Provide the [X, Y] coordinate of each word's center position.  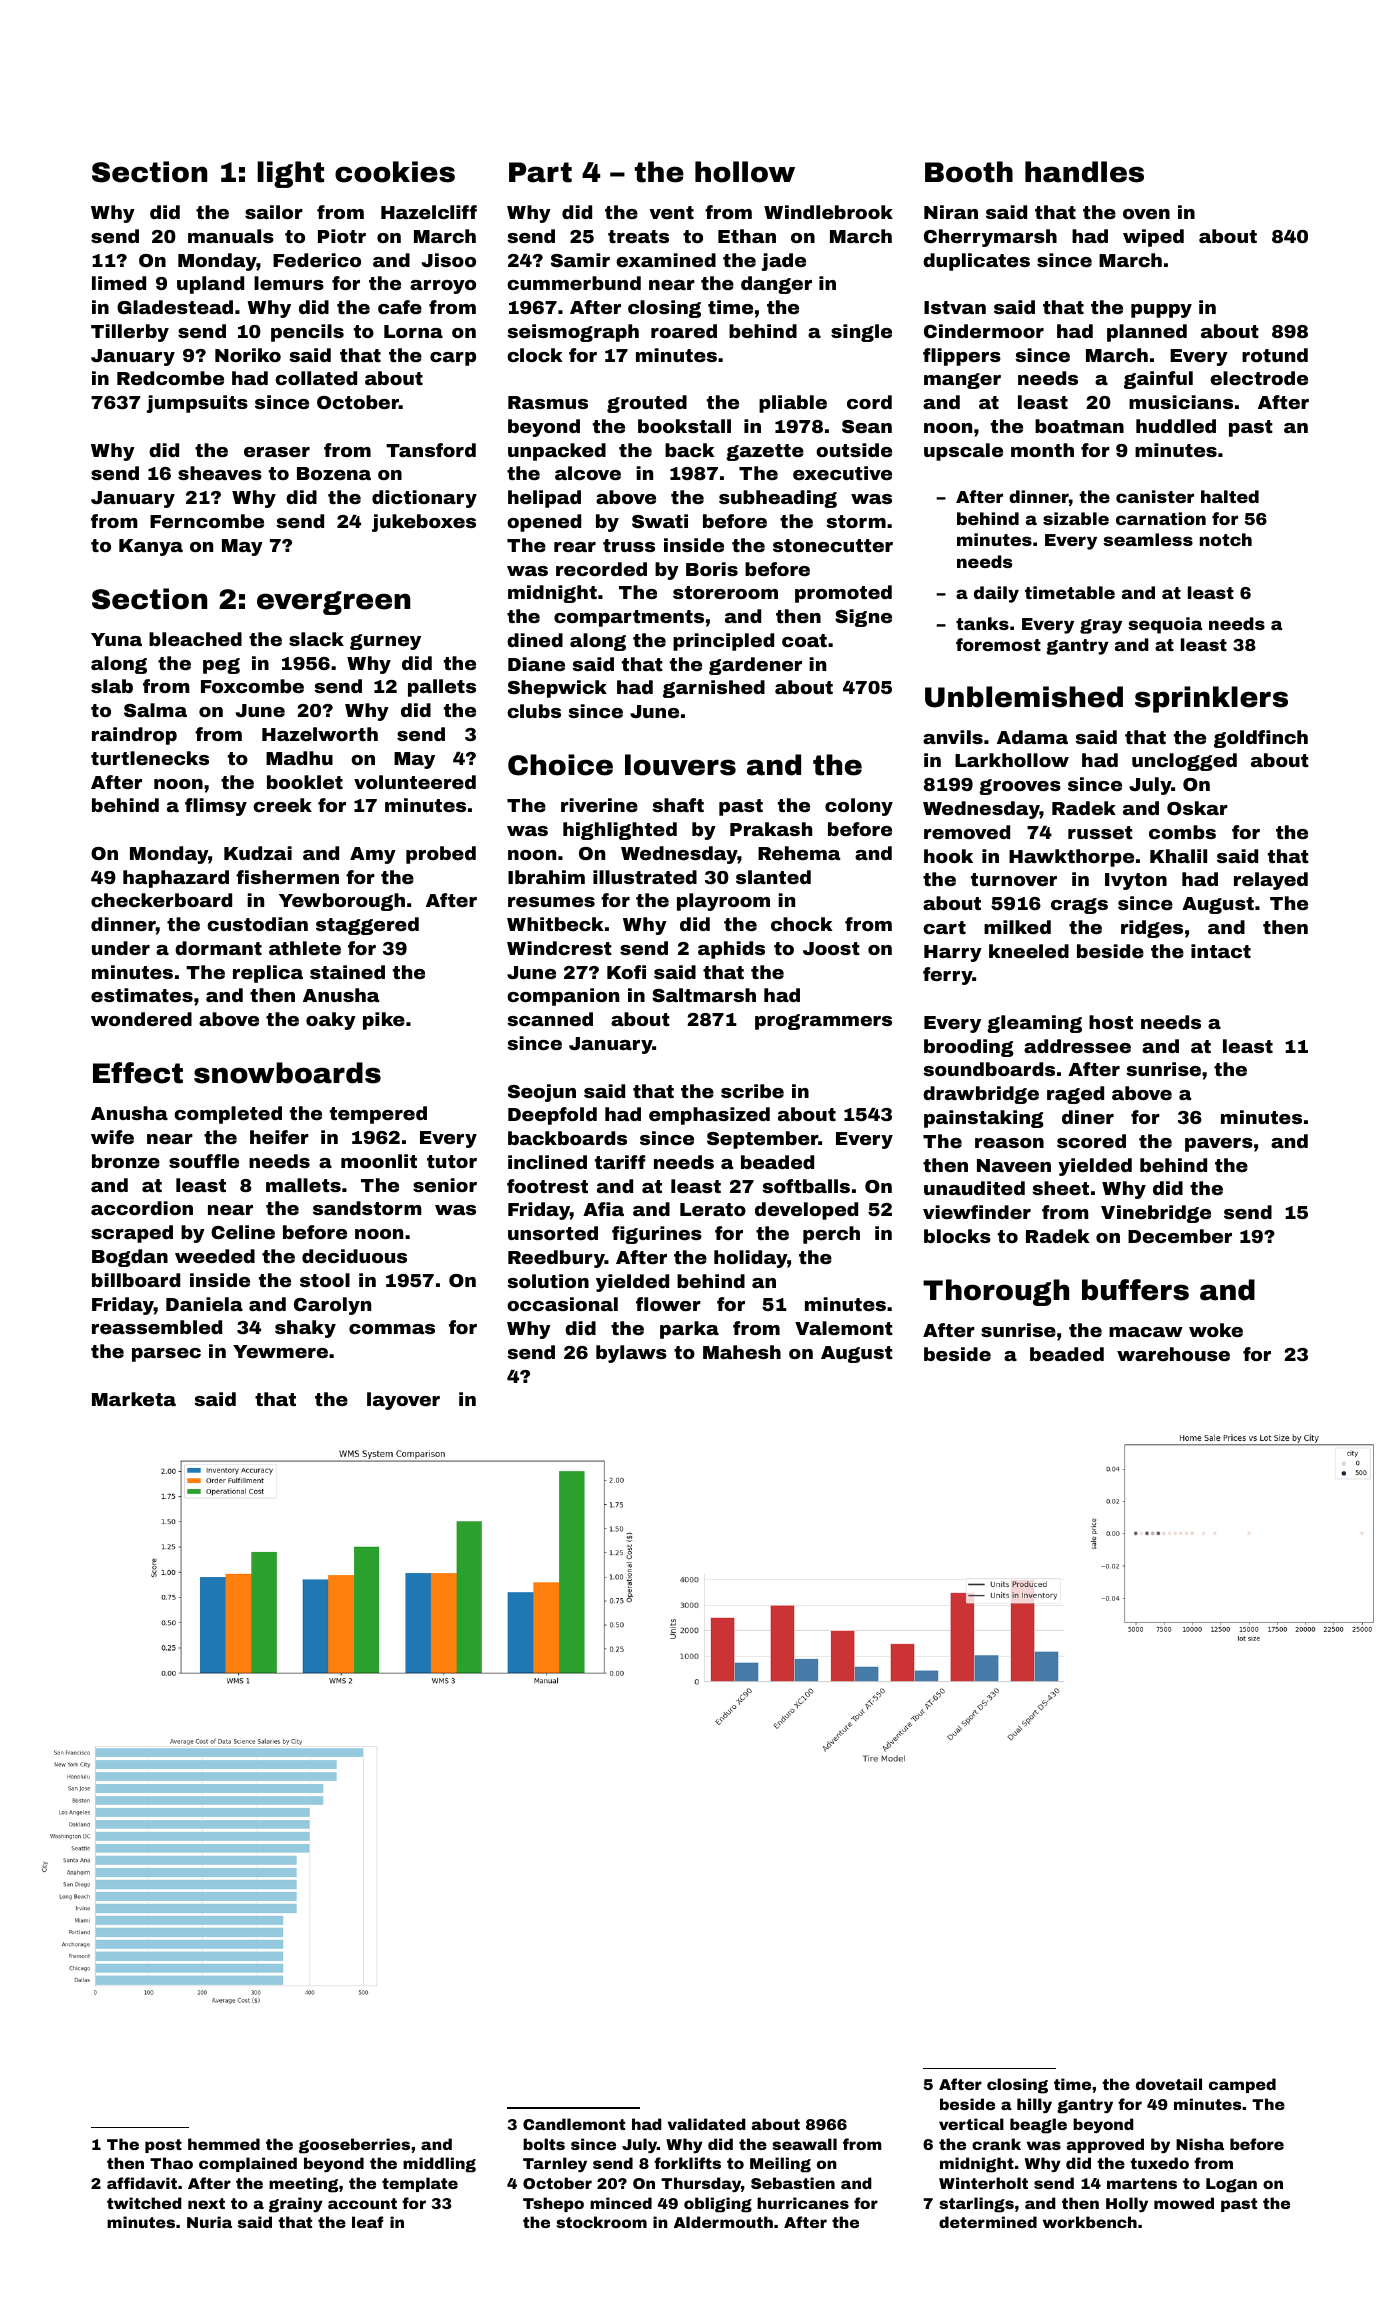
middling [439, 2165]
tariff [620, 1162]
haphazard [176, 879]
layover [403, 1401]
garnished [714, 689]
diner [1088, 1117]
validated [707, 2124]
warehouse [1173, 1354]
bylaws [631, 1354]
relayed [1271, 881]
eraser [277, 452]
